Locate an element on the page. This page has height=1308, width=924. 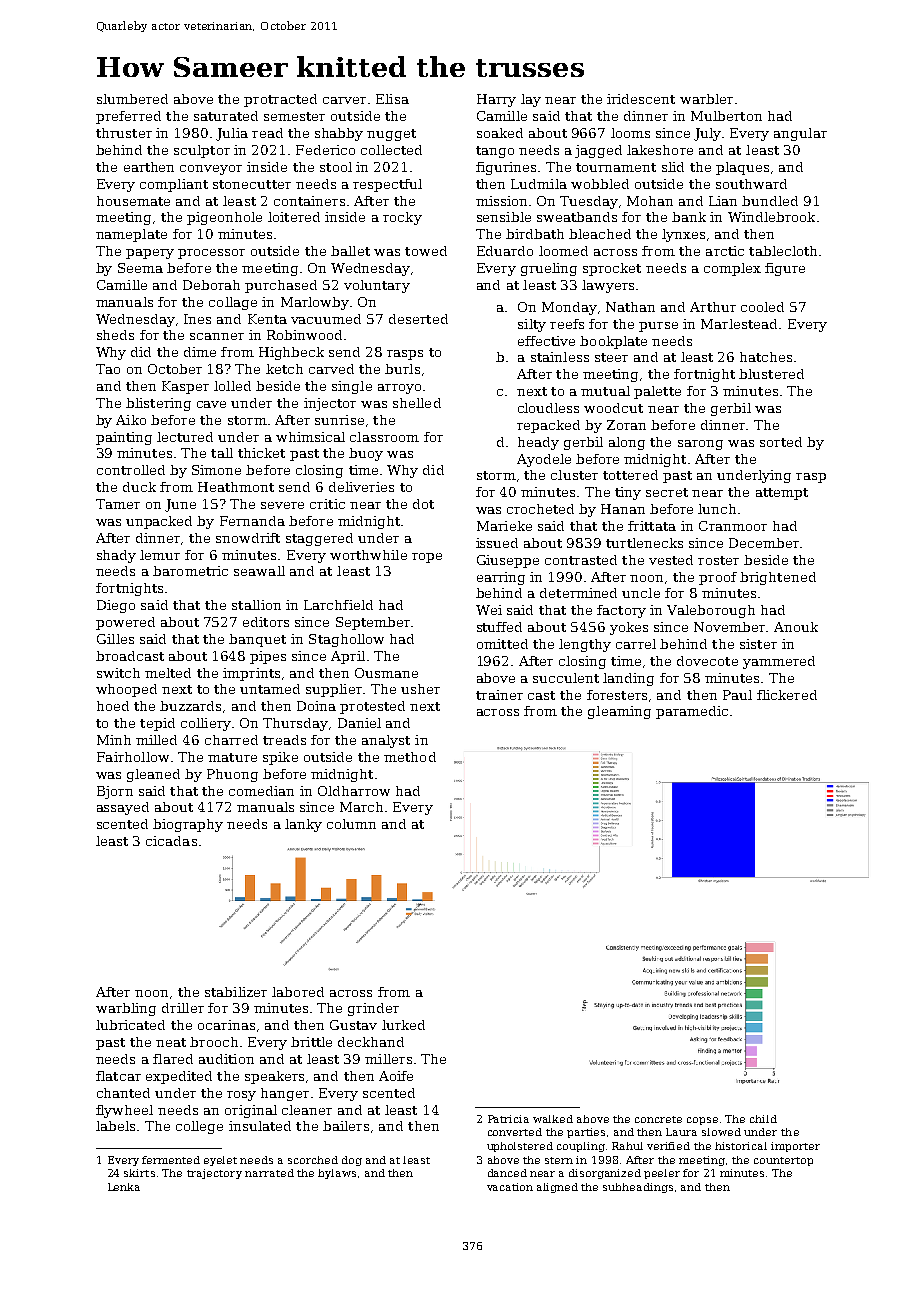
paramedic is located at coordinates (692, 712).
